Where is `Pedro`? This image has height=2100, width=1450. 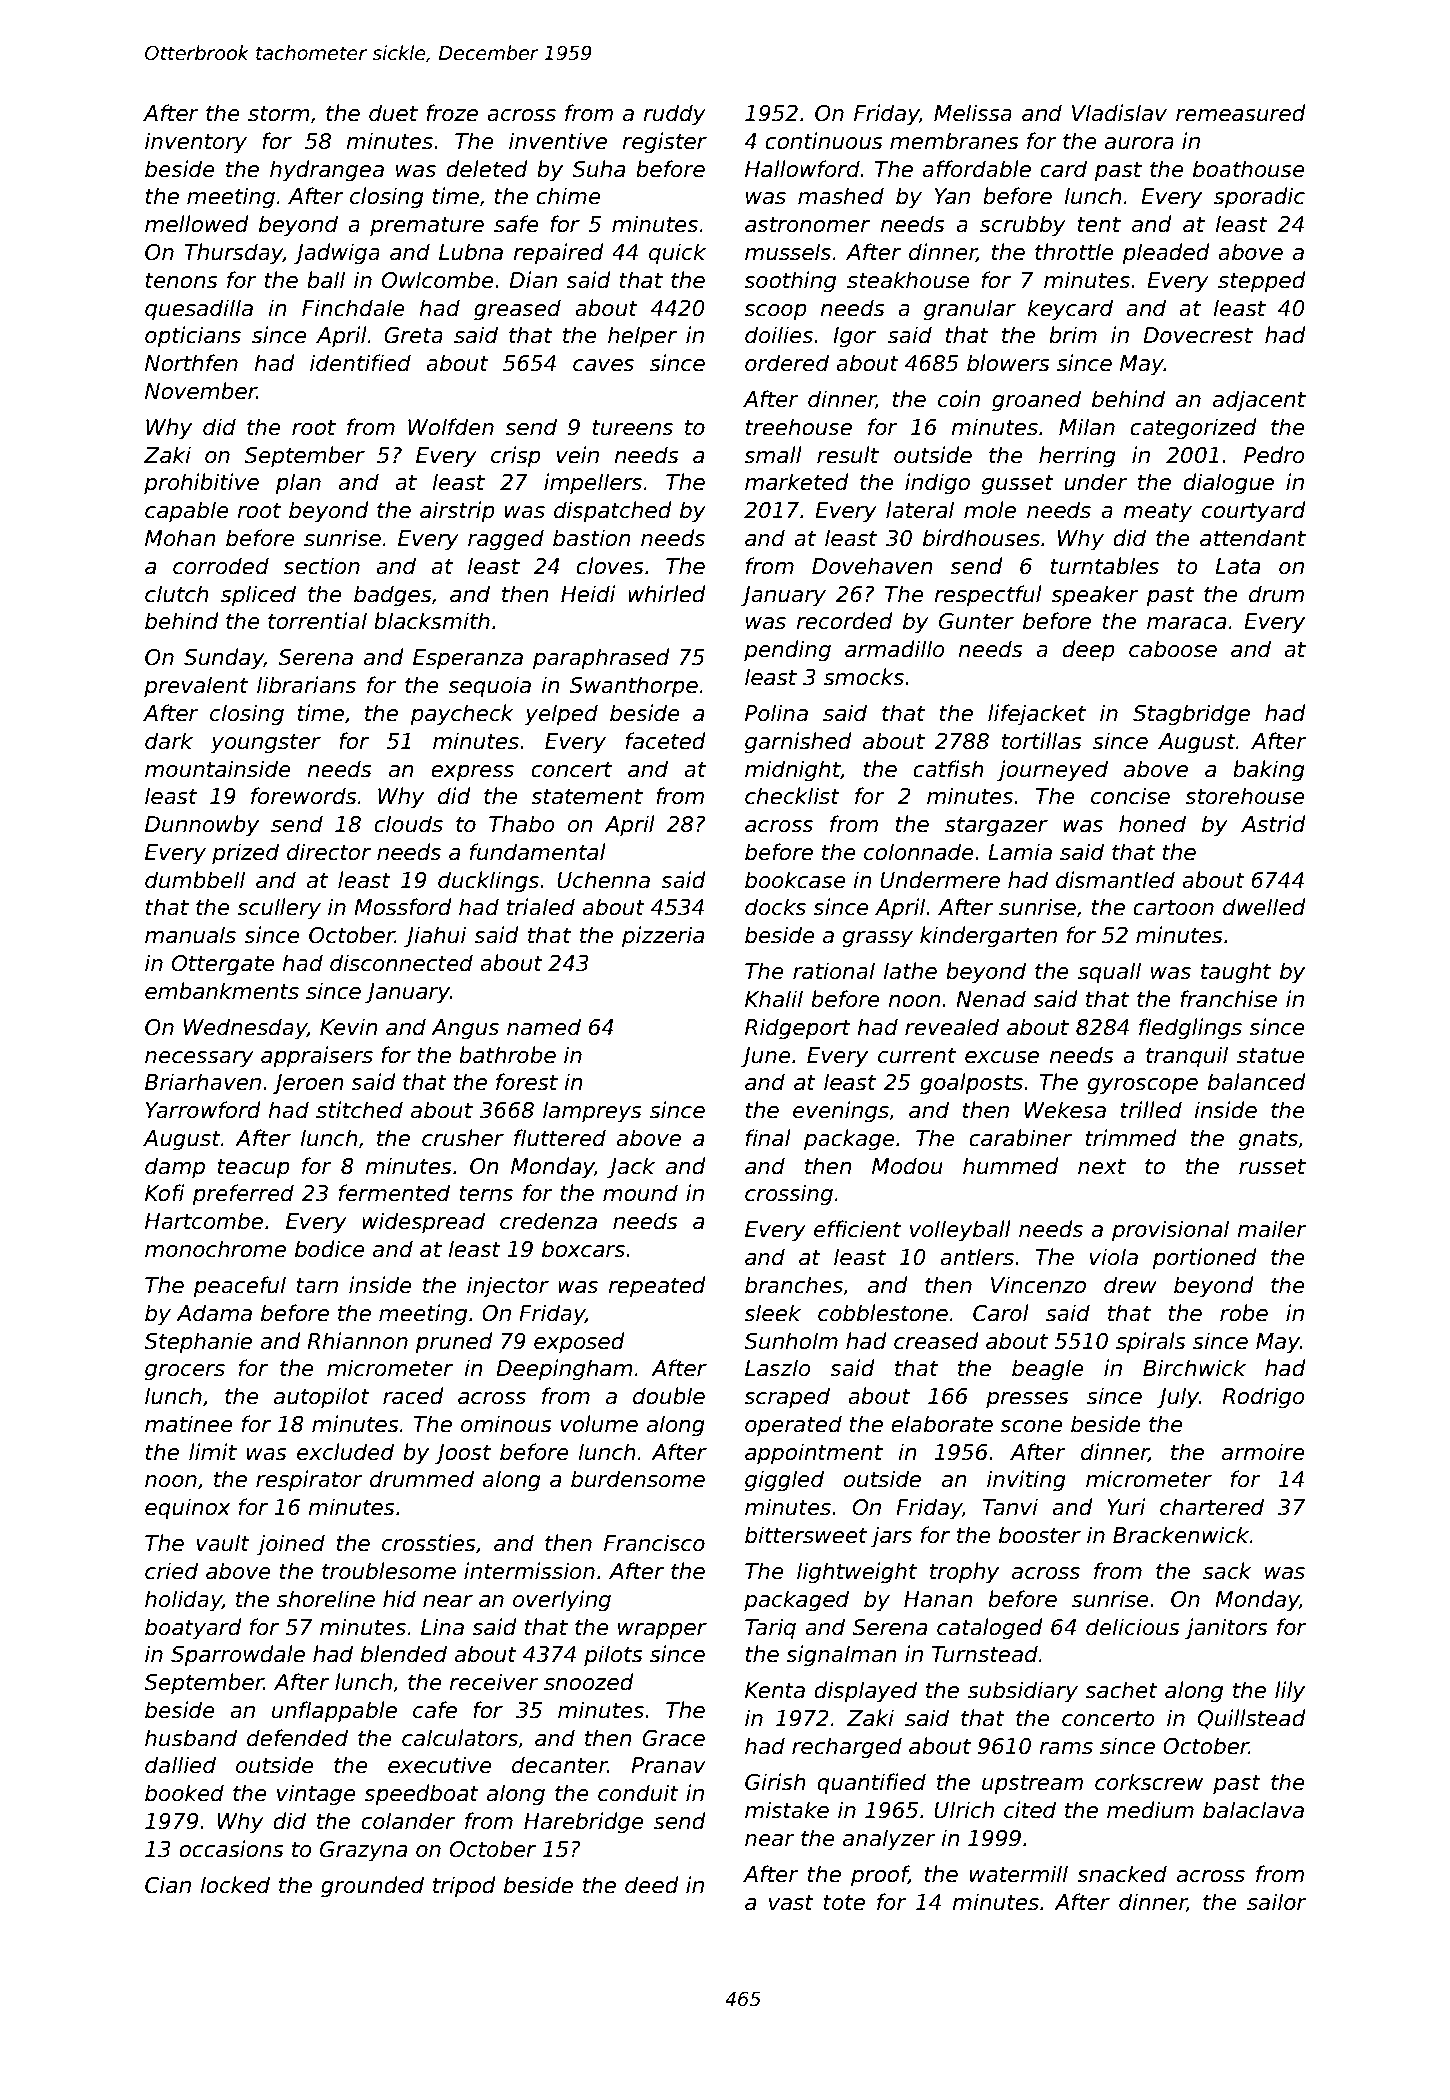
Pedro is located at coordinates (1274, 455).
